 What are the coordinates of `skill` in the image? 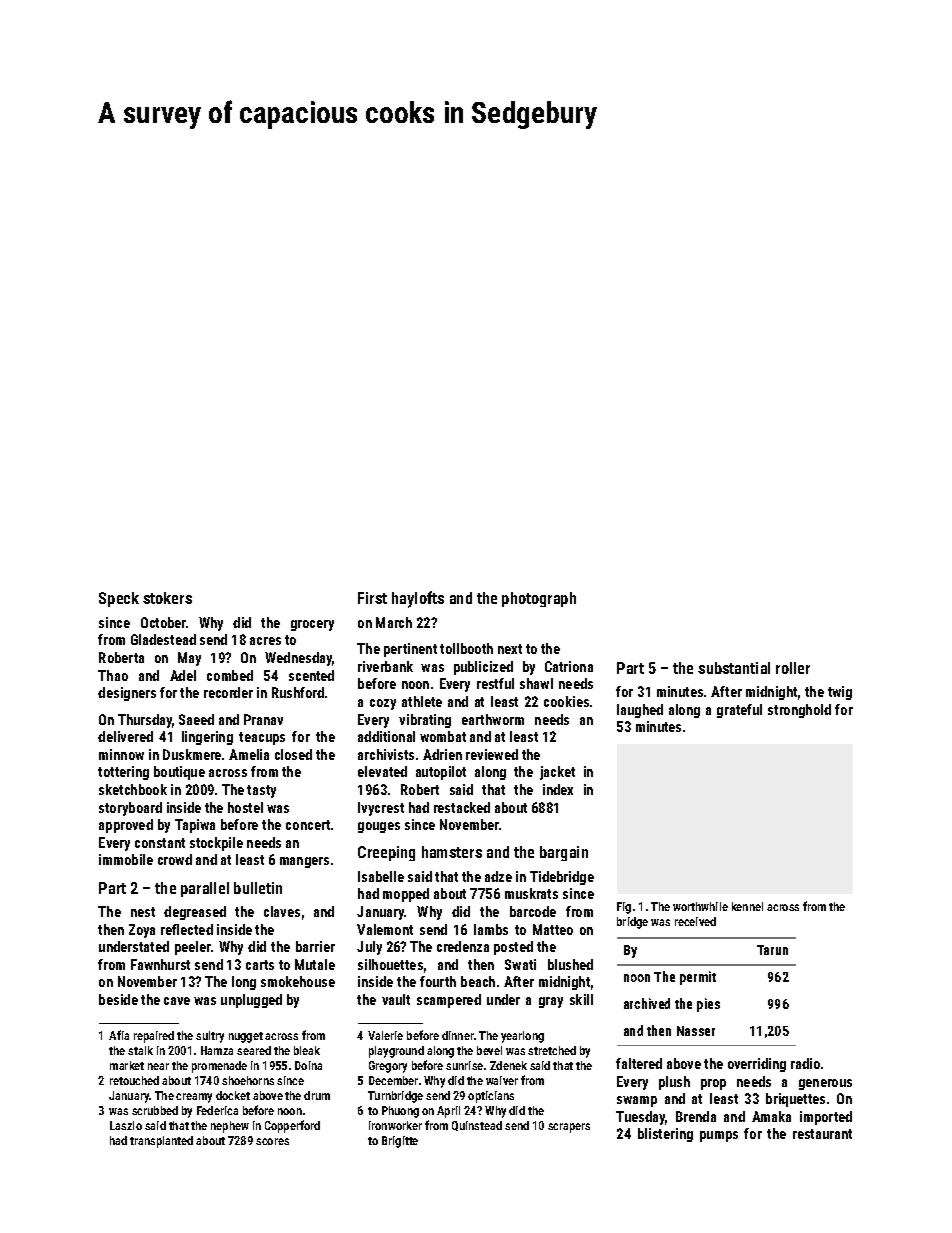 It's located at (581, 999).
